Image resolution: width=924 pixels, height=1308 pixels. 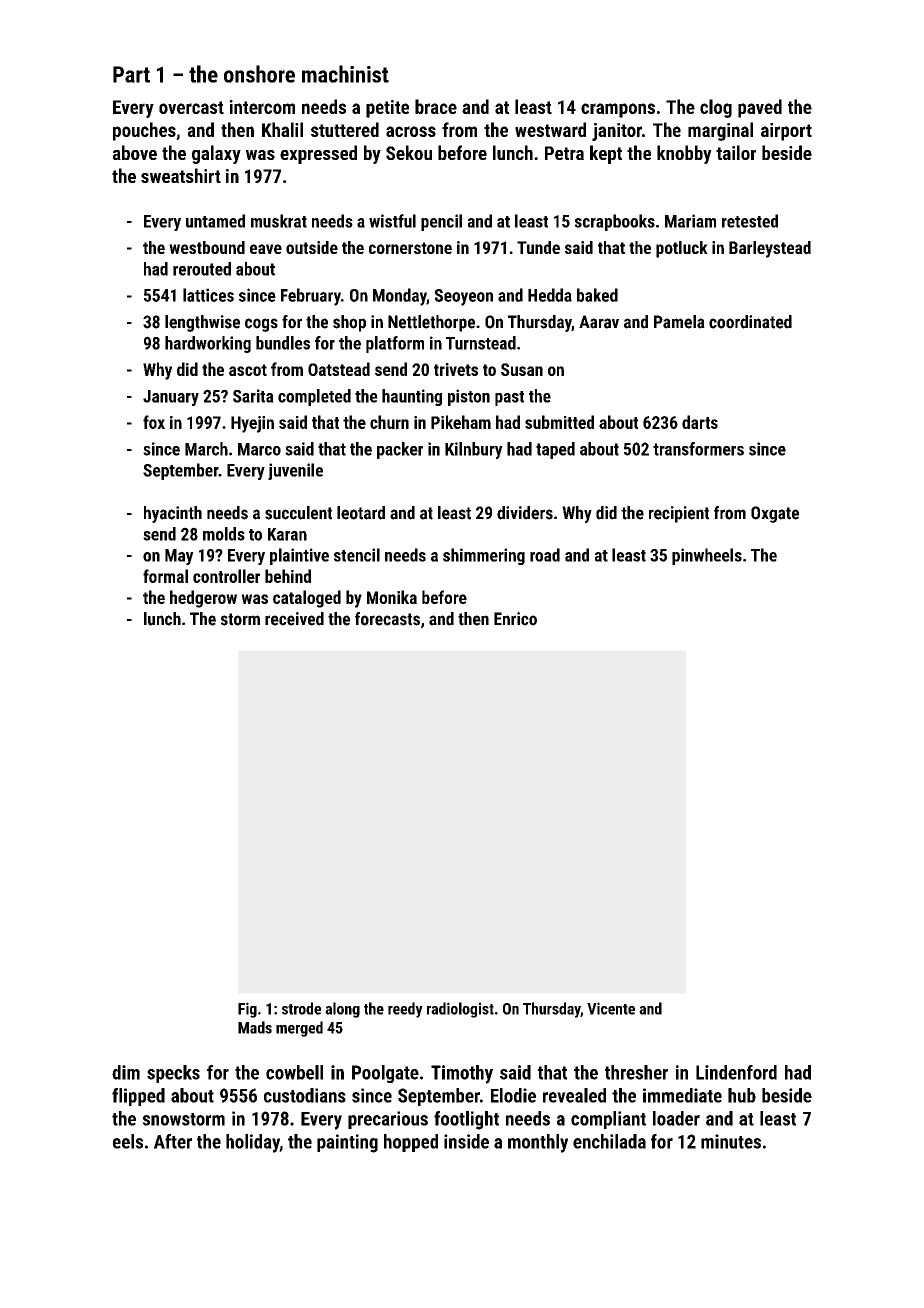 I want to click on potluck, so click(x=682, y=249).
